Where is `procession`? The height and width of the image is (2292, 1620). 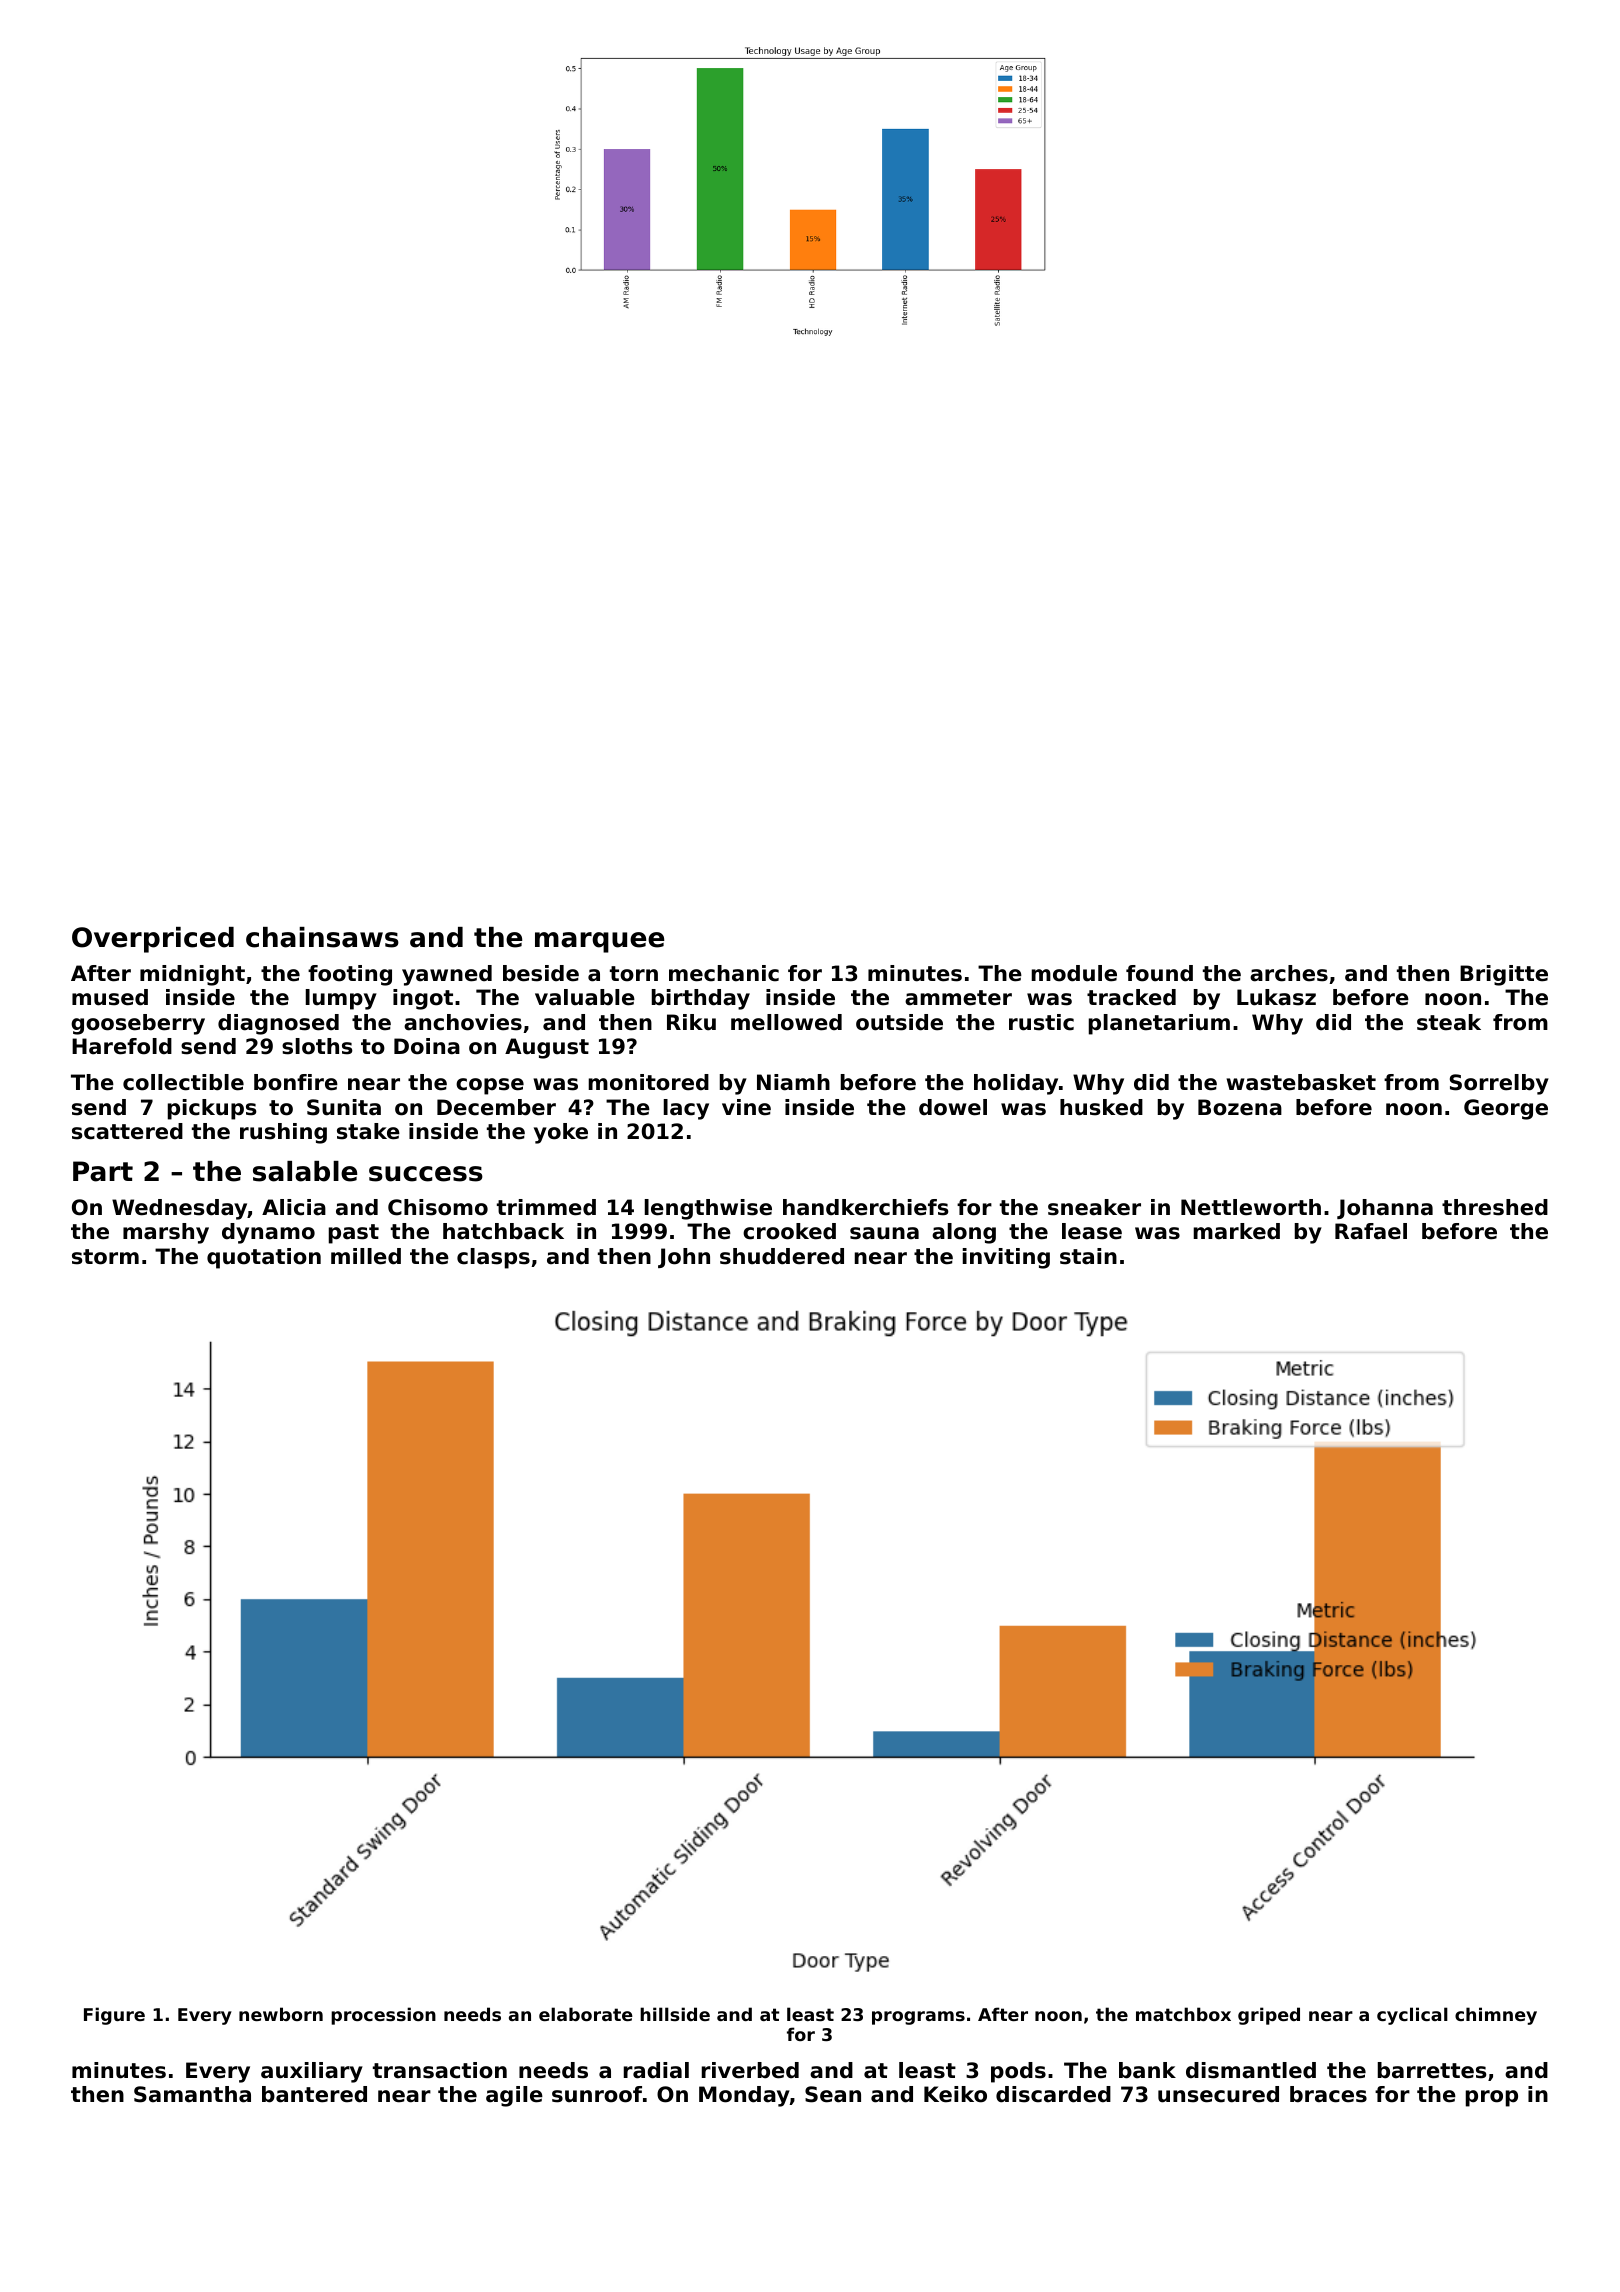 procession is located at coordinates (383, 2016).
